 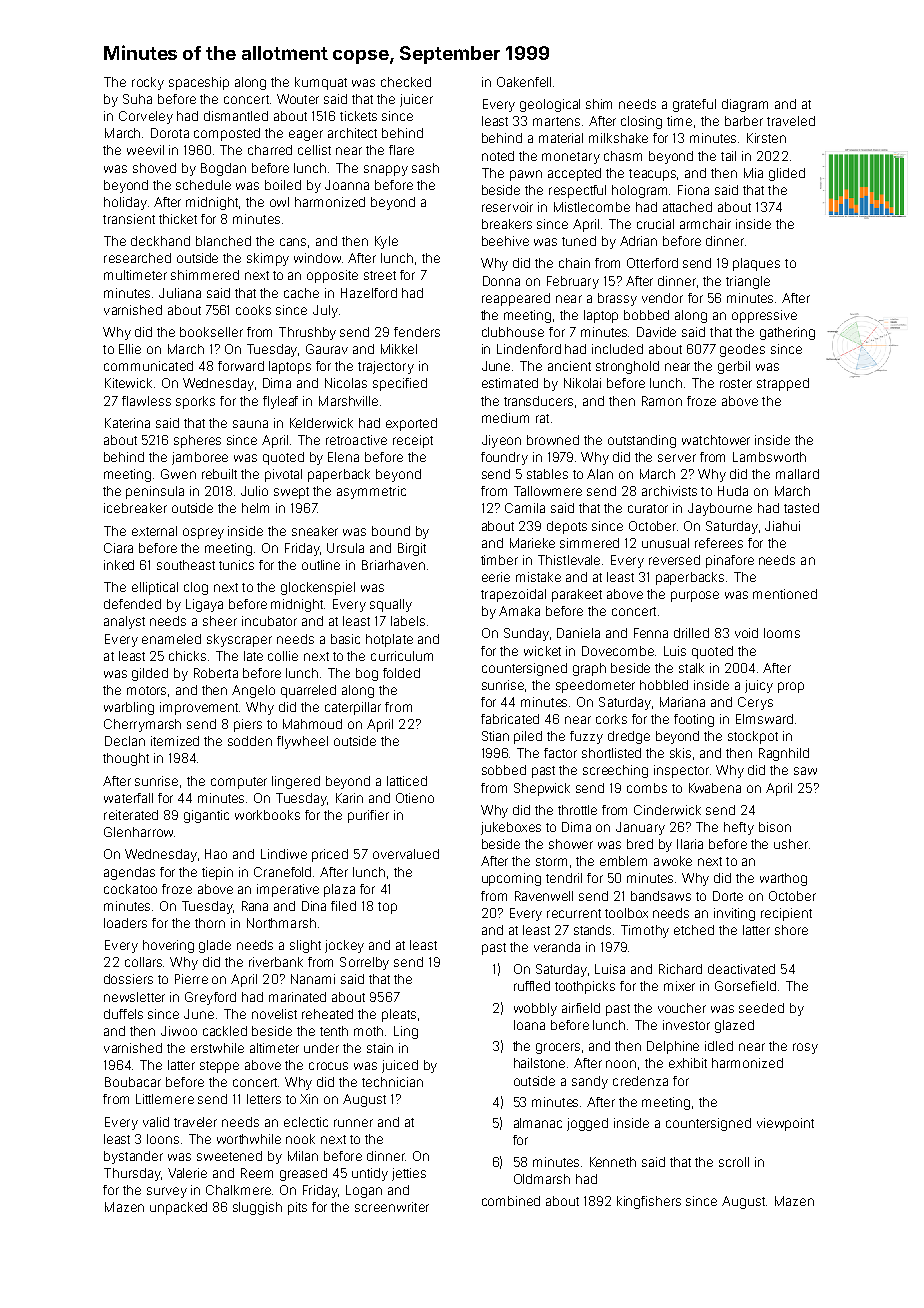 I want to click on Pierre, so click(x=191, y=979).
